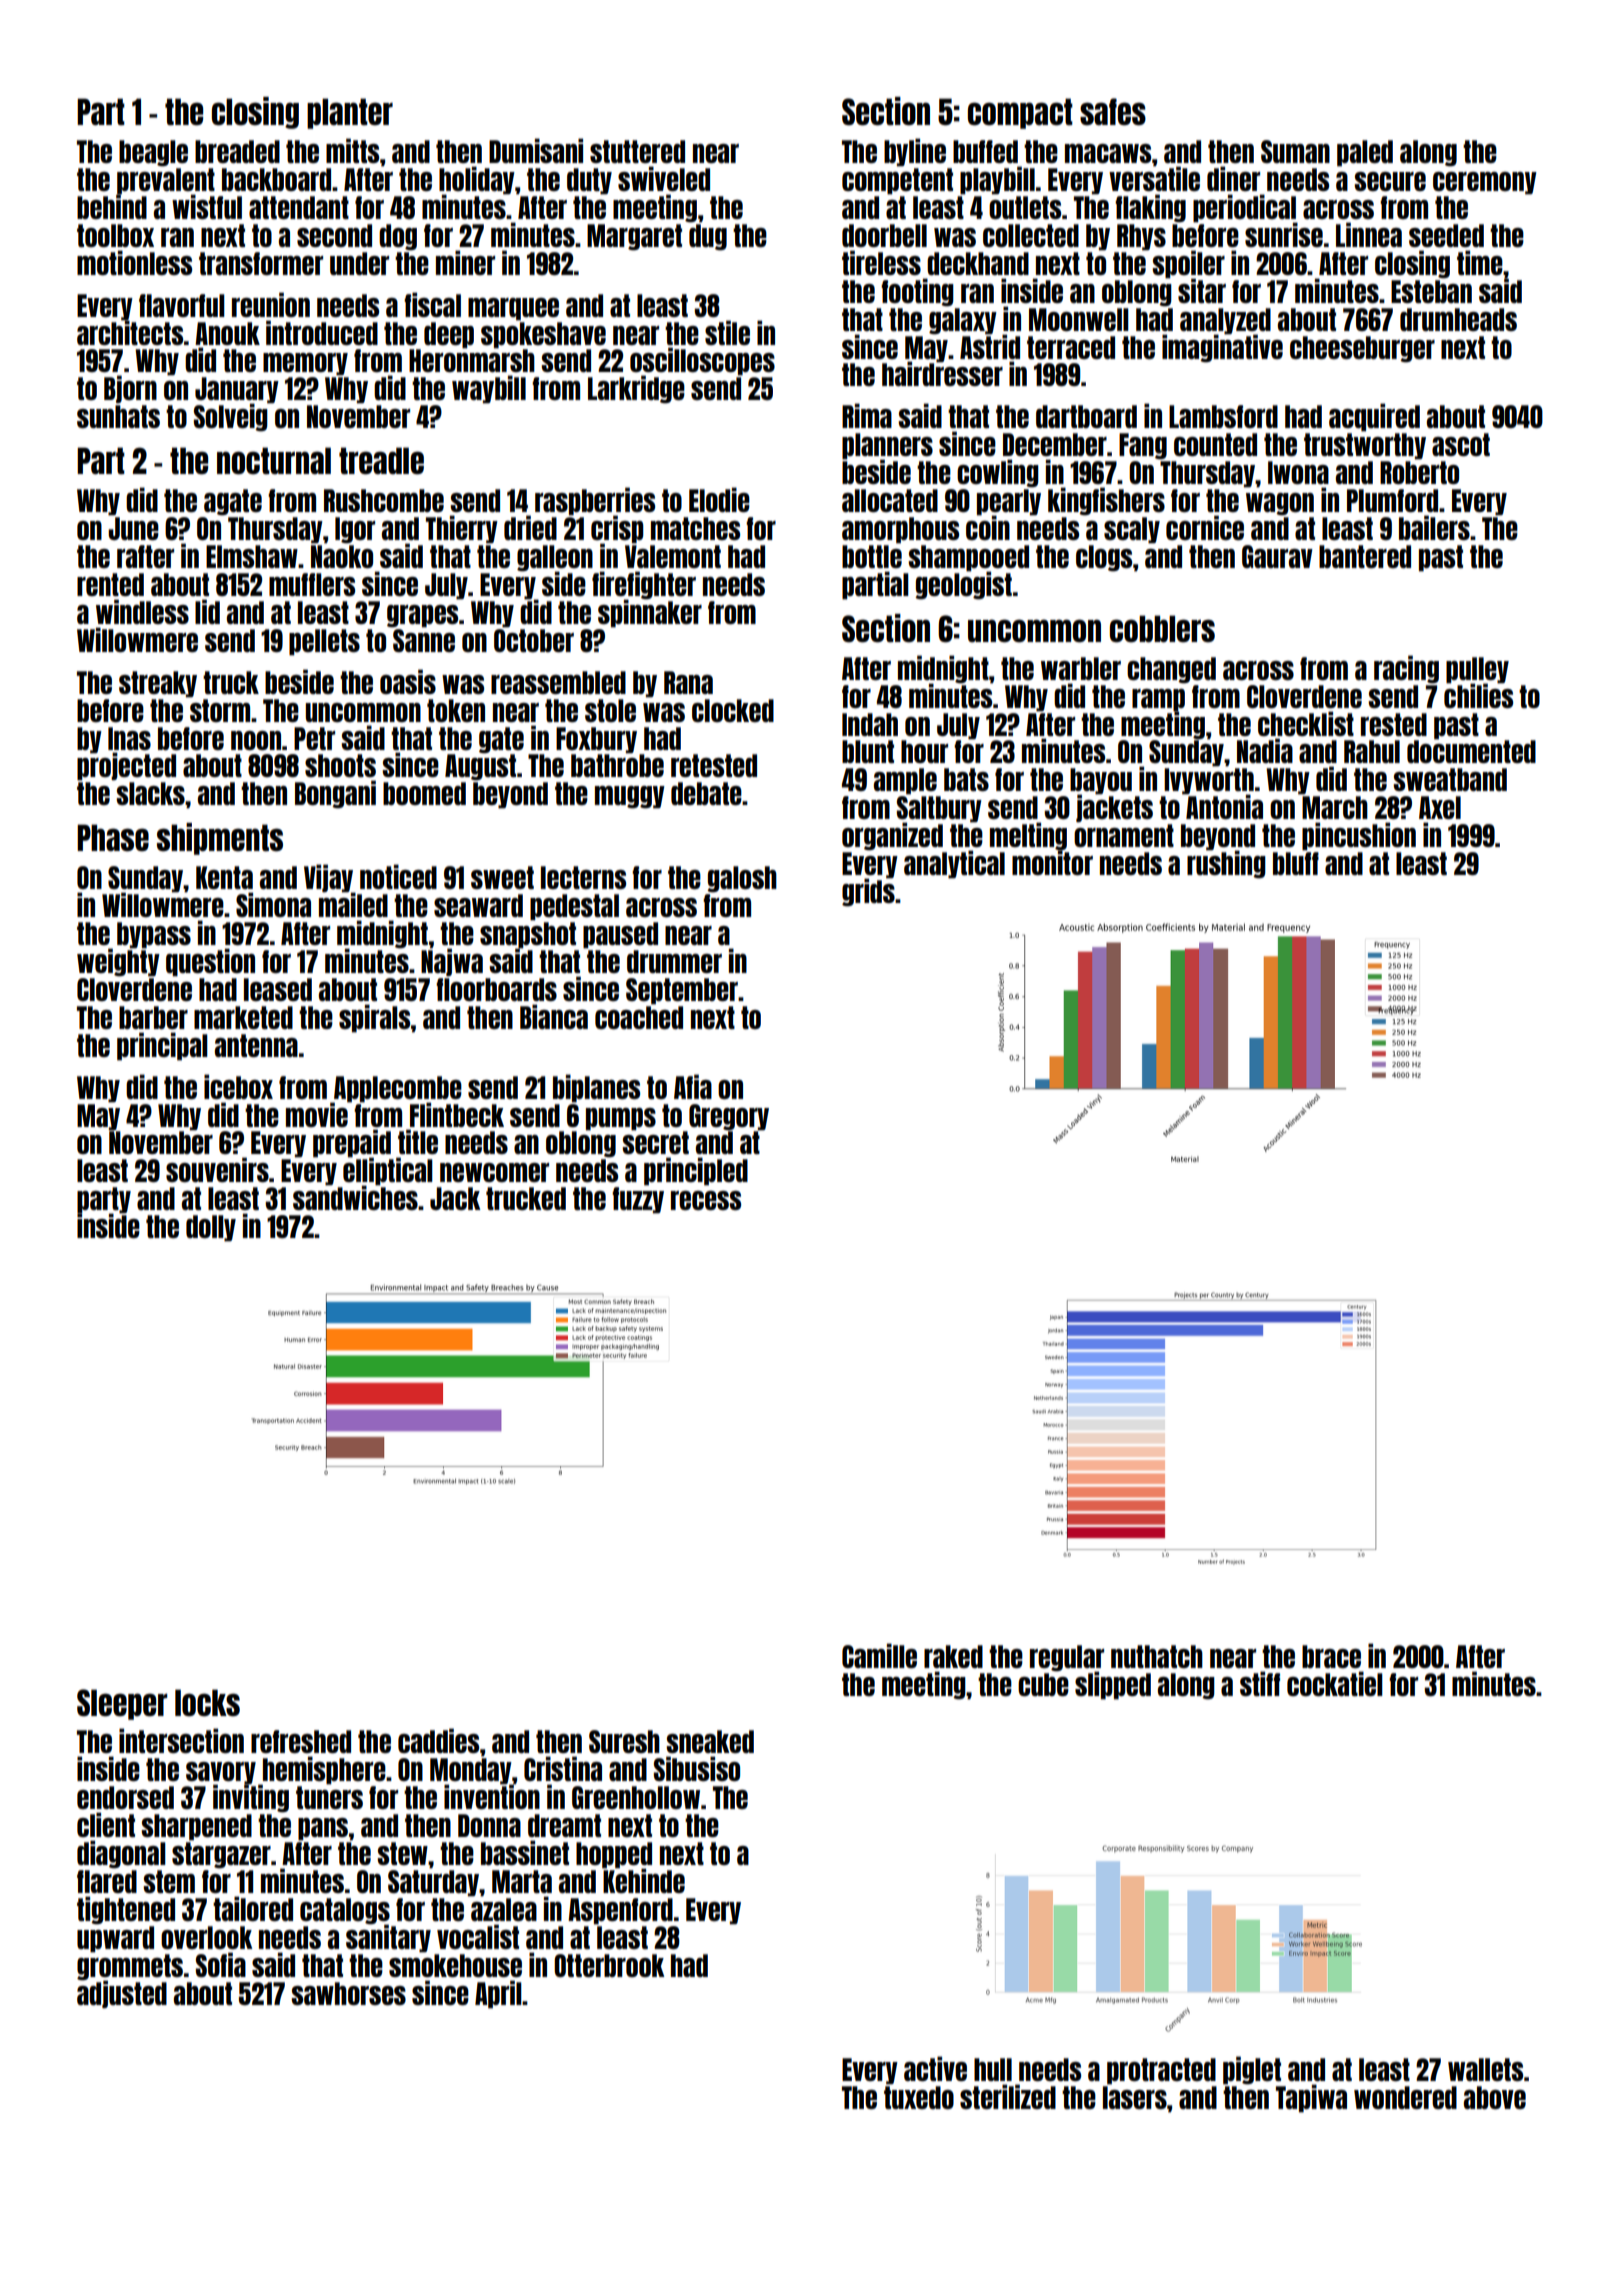 Image resolution: width=1620 pixels, height=2292 pixels. Describe the element at coordinates (1431, 291) in the screenshot. I see `Esteban` at that location.
